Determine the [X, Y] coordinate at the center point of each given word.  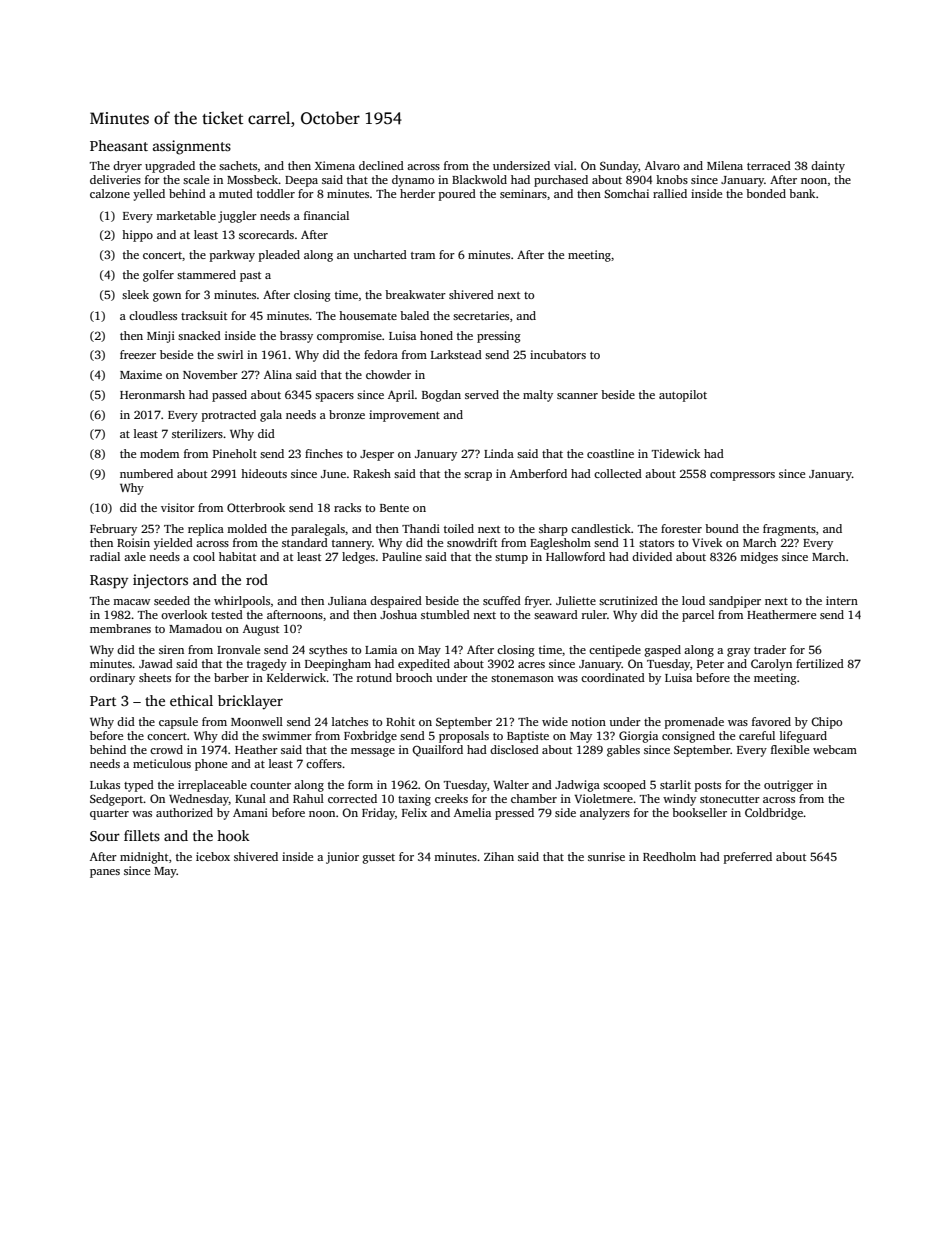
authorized [184, 812]
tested [227, 614]
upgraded [170, 167]
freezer [138, 354]
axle [135, 556]
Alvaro [662, 165]
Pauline [402, 556]
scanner [577, 396]
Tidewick [676, 453]
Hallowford [575, 556]
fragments [789, 530]
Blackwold [479, 179]
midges [759, 558]
